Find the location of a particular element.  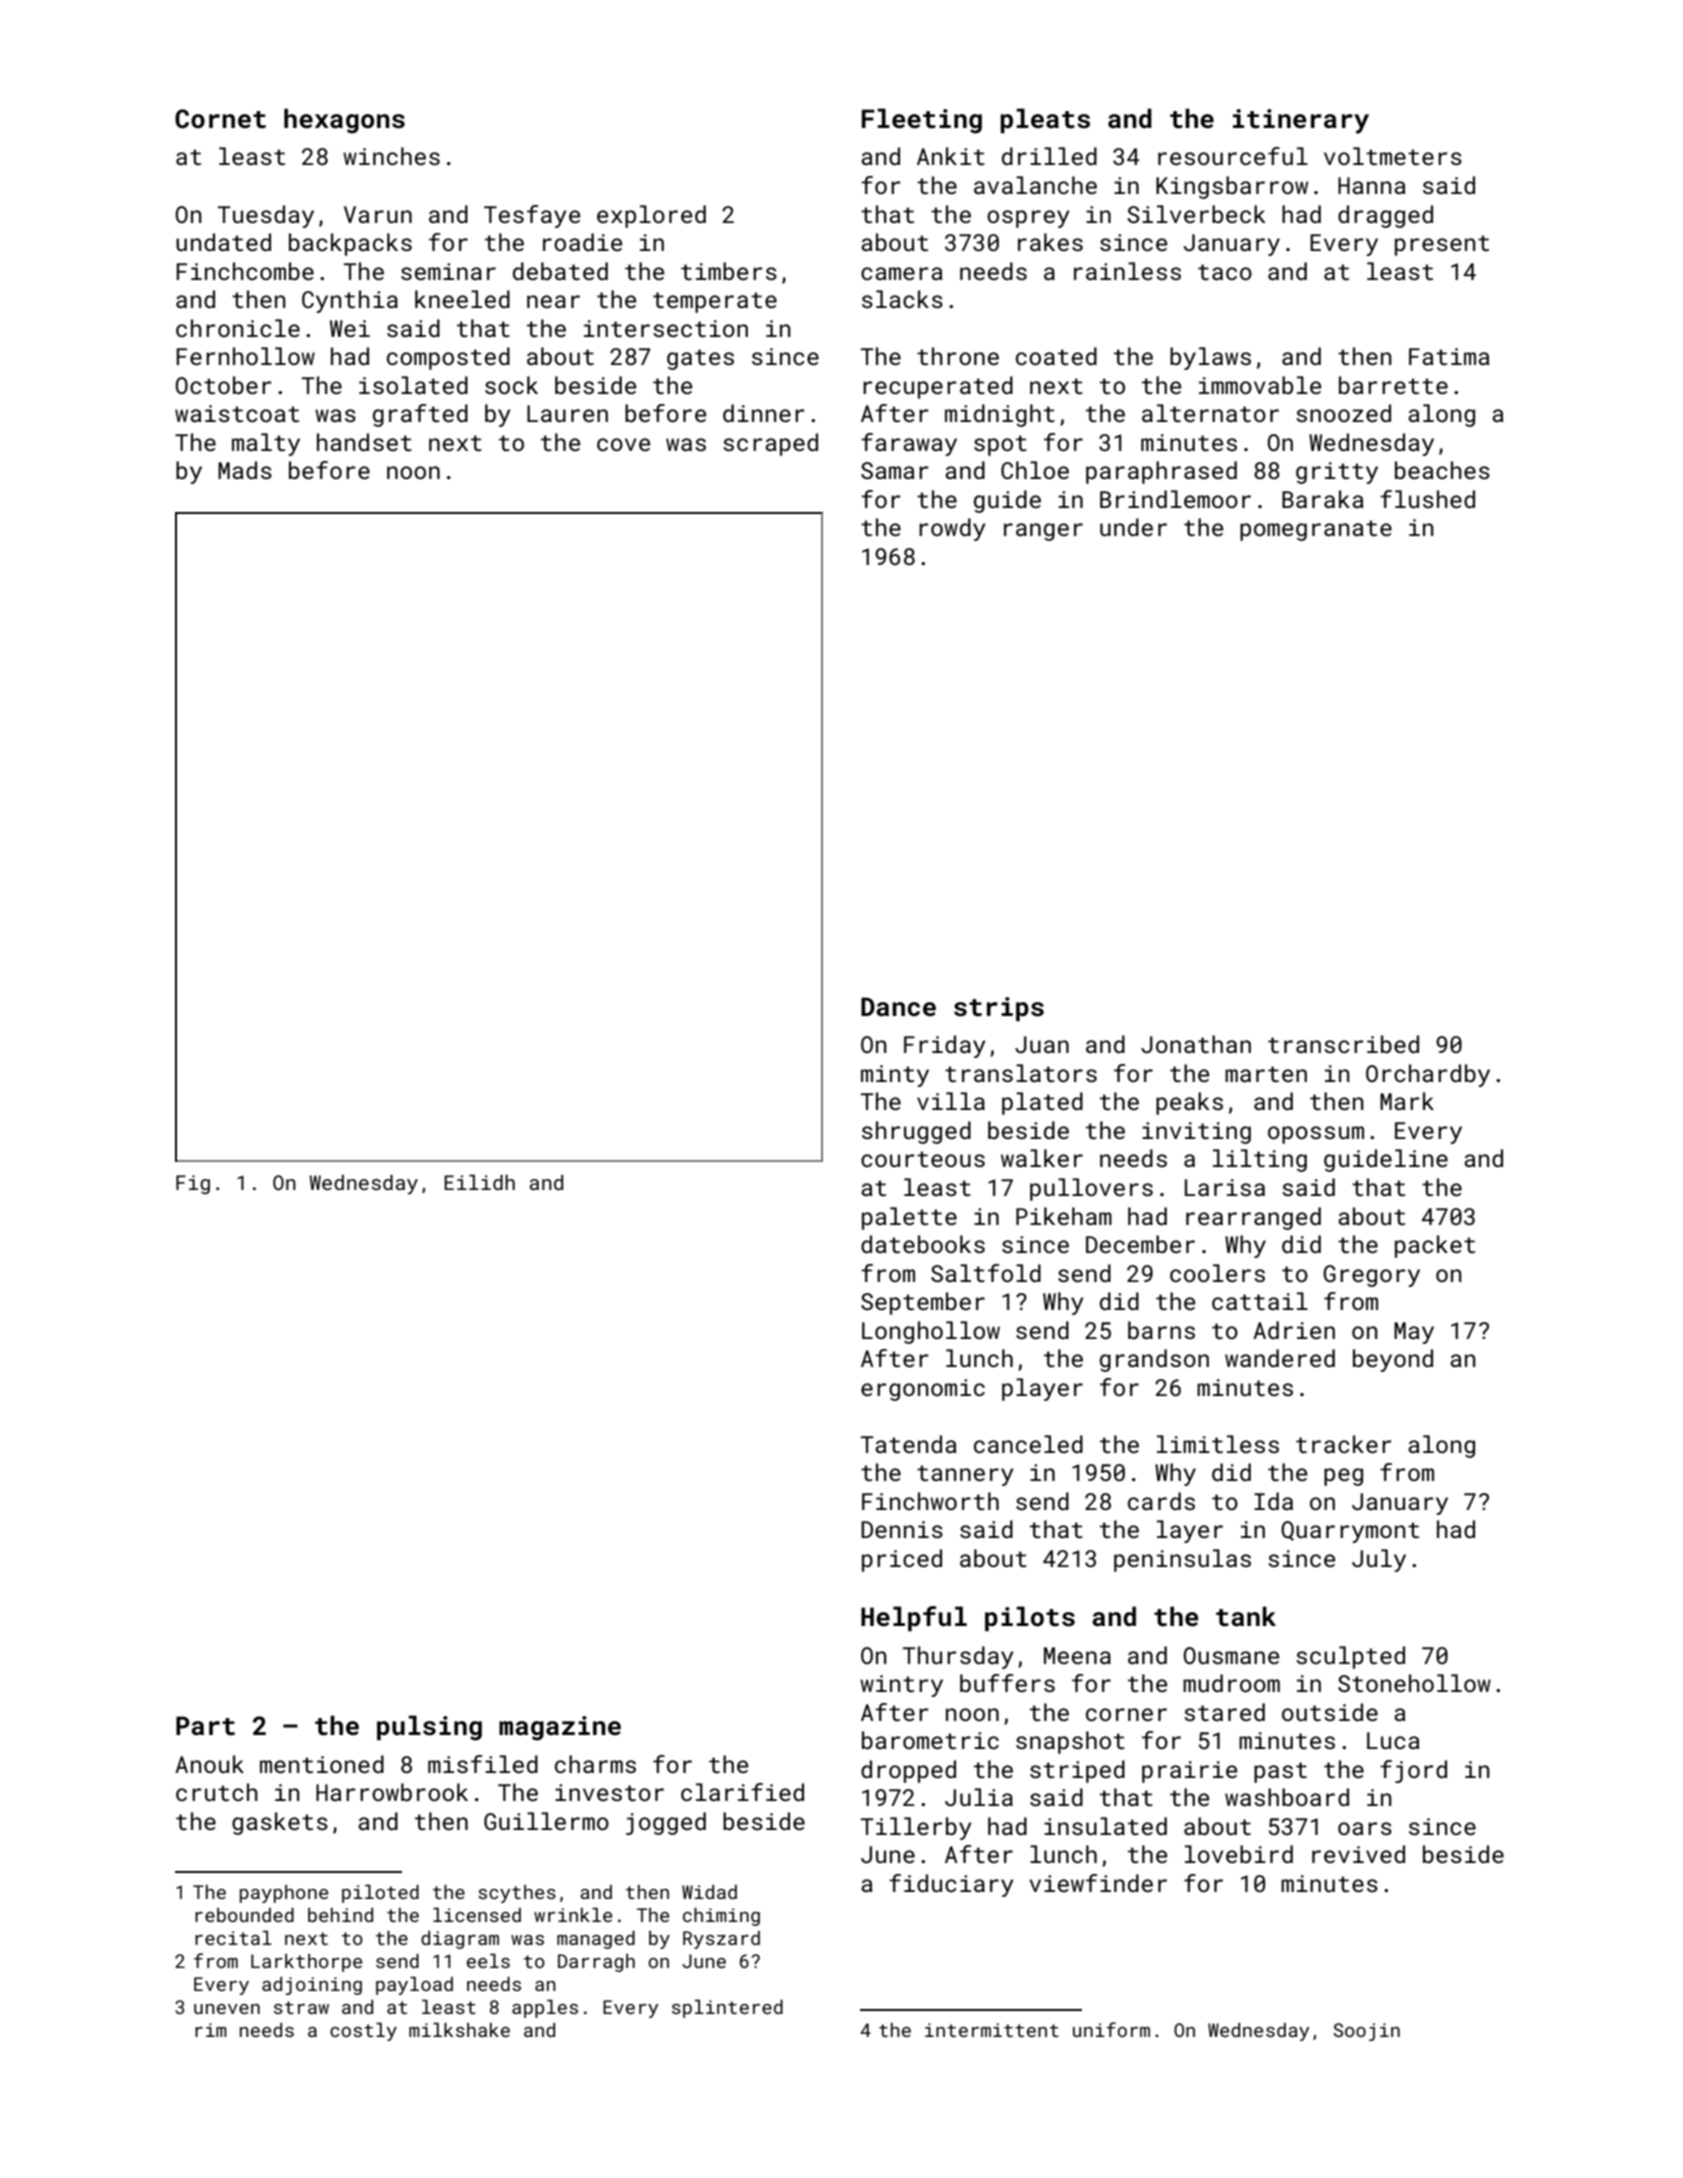

pleats is located at coordinates (1045, 120).
